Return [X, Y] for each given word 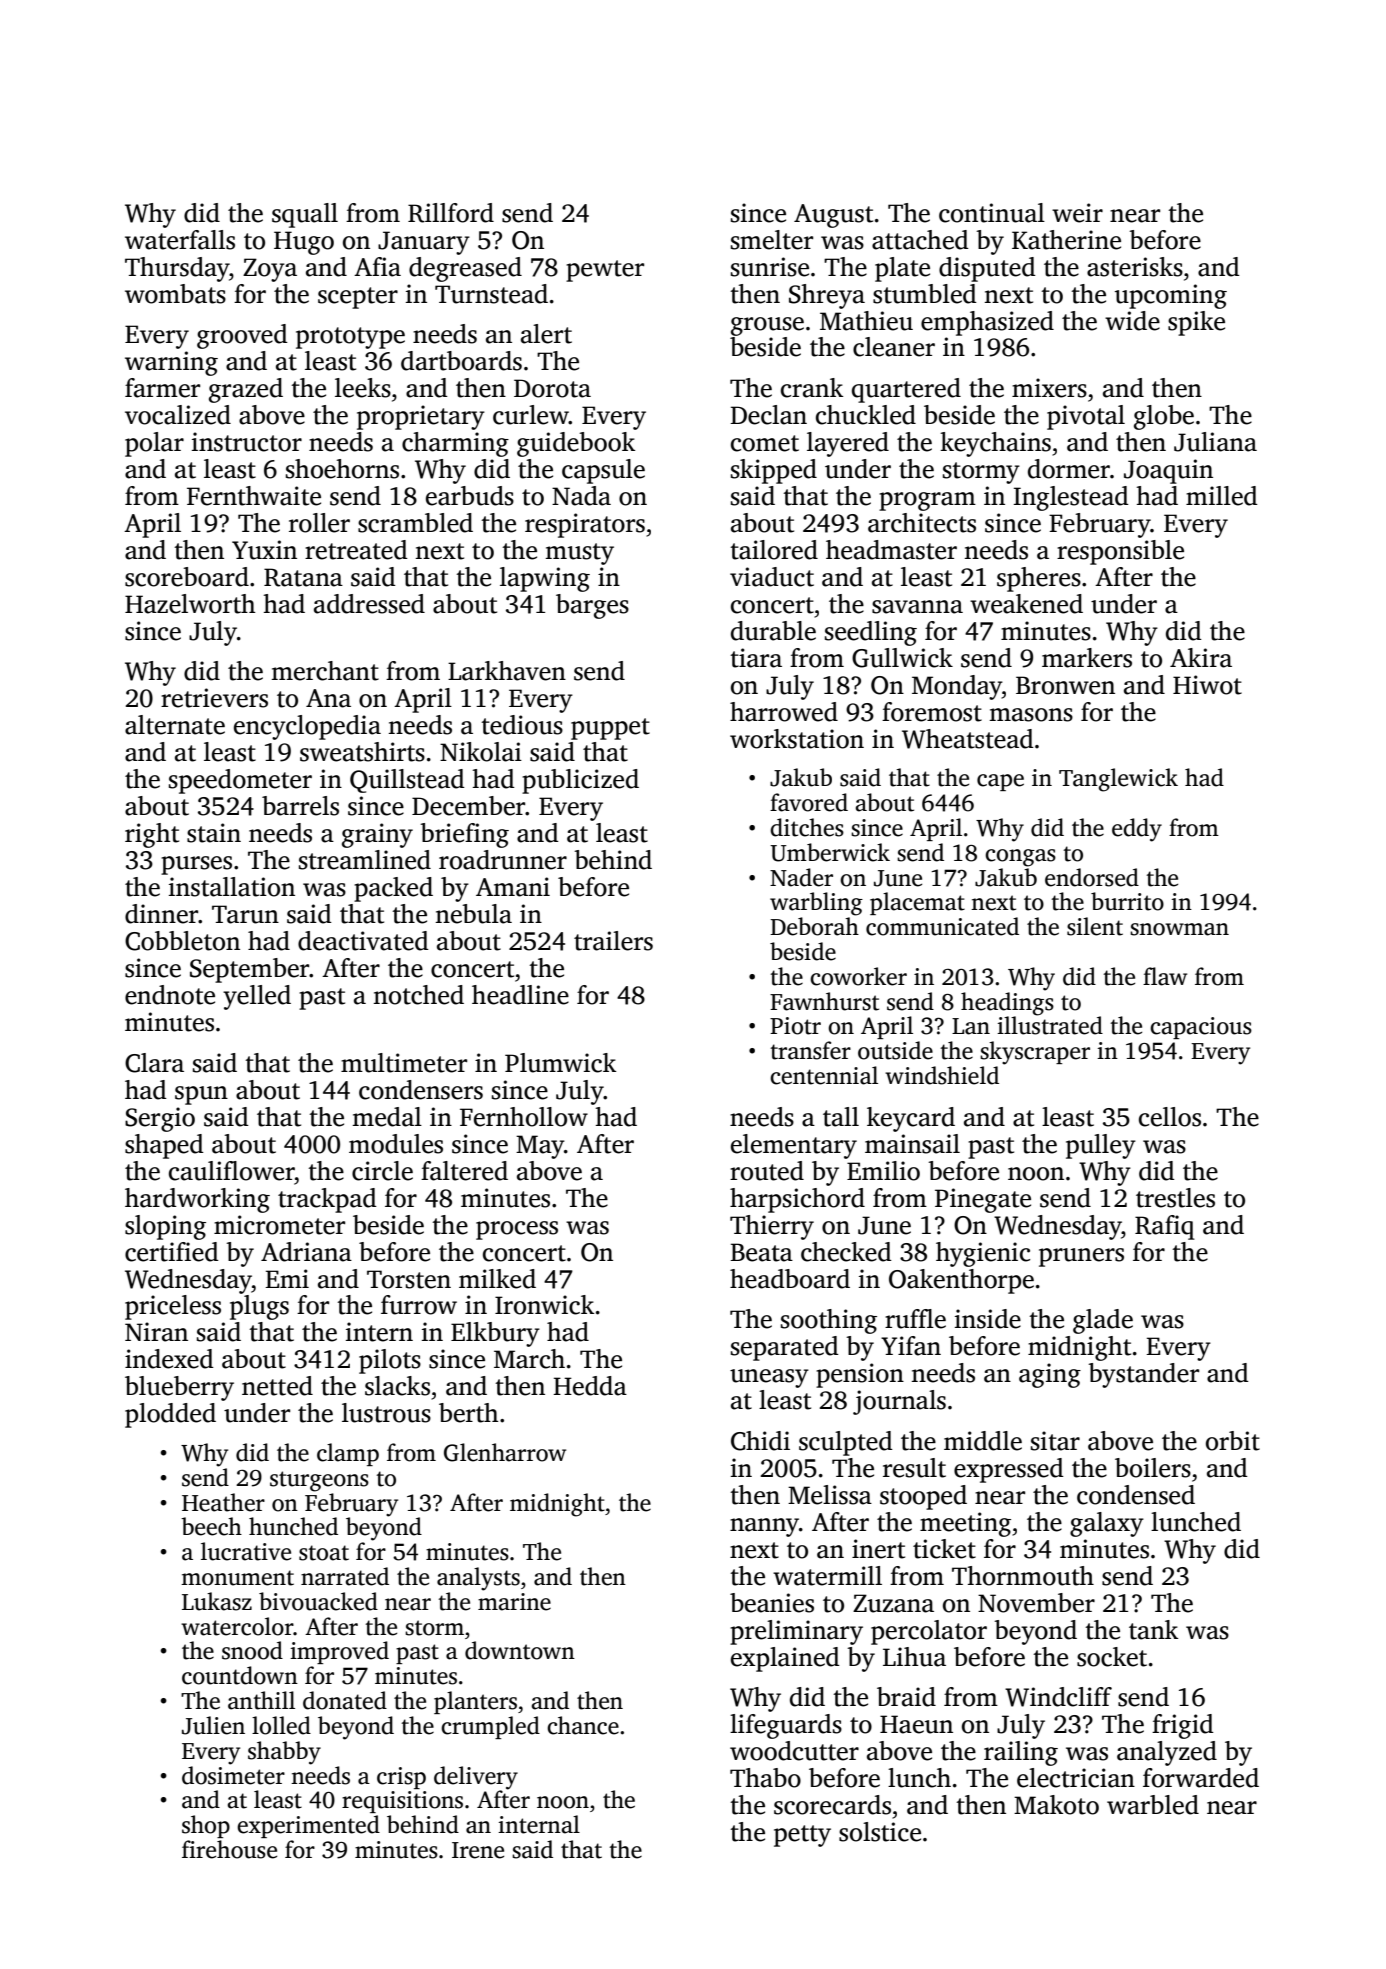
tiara [756, 658]
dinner [162, 914]
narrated [345, 1576]
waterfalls [180, 240]
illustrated [1050, 1025]
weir [1077, 213]
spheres [1039, 579]
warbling [816, 904]
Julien [213, 1725]
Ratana [303, 577]
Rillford [451, 213]
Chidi [760, 1441]
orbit [1233, 1441]
